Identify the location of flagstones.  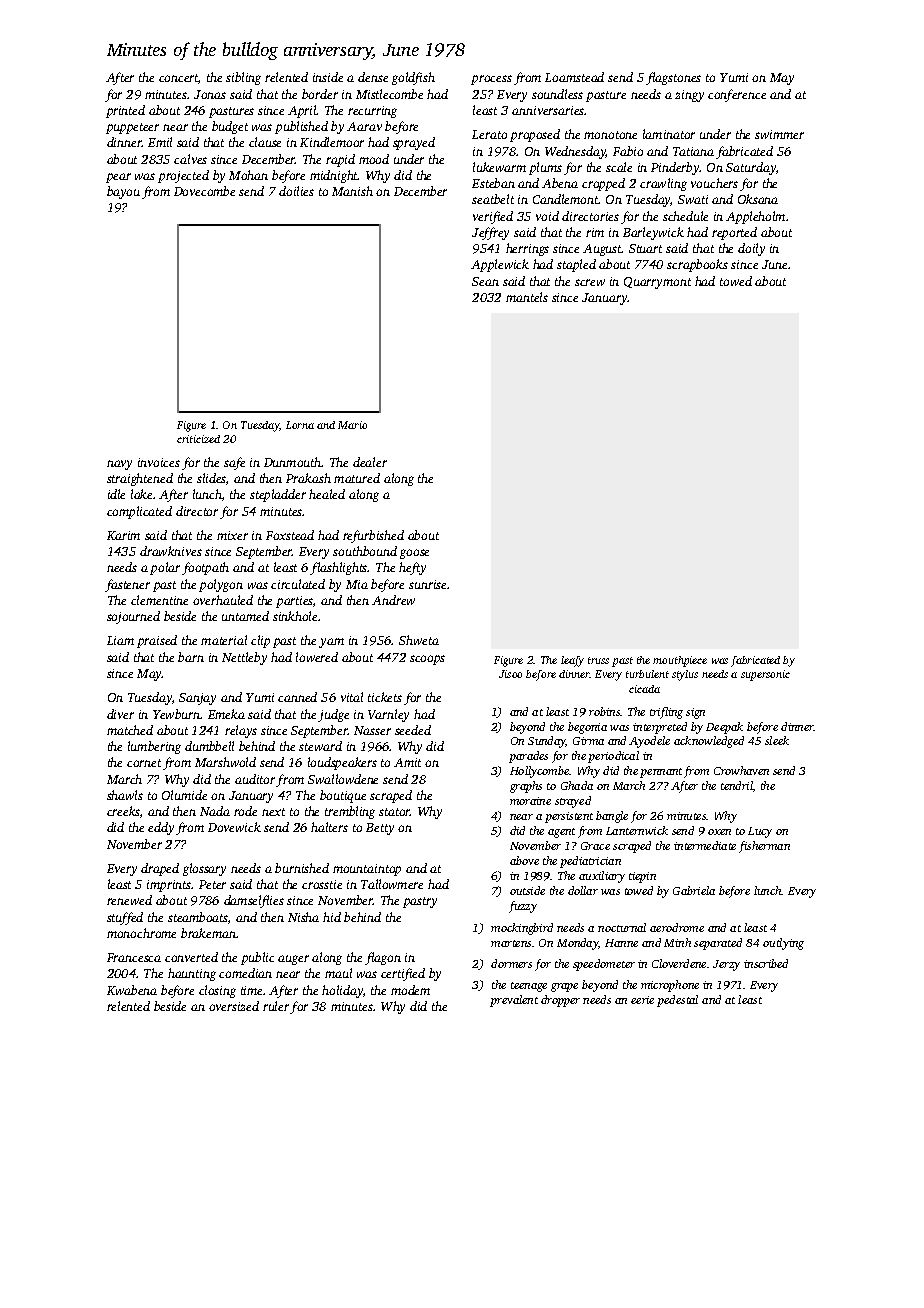
(673, 78).
